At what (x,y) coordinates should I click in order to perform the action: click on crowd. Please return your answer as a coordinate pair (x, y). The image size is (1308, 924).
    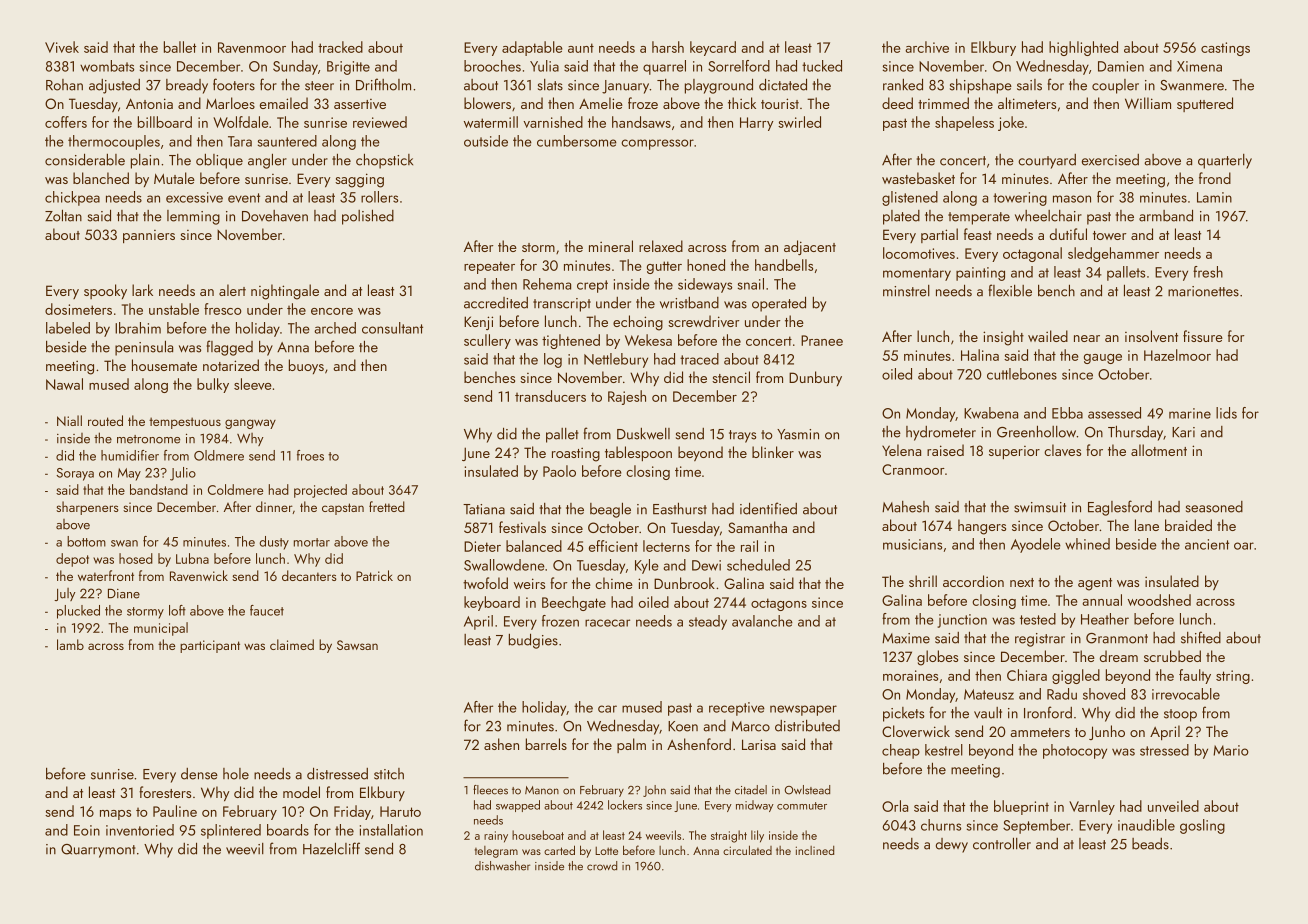
    Looking at the image, I should click on (602, 866).
